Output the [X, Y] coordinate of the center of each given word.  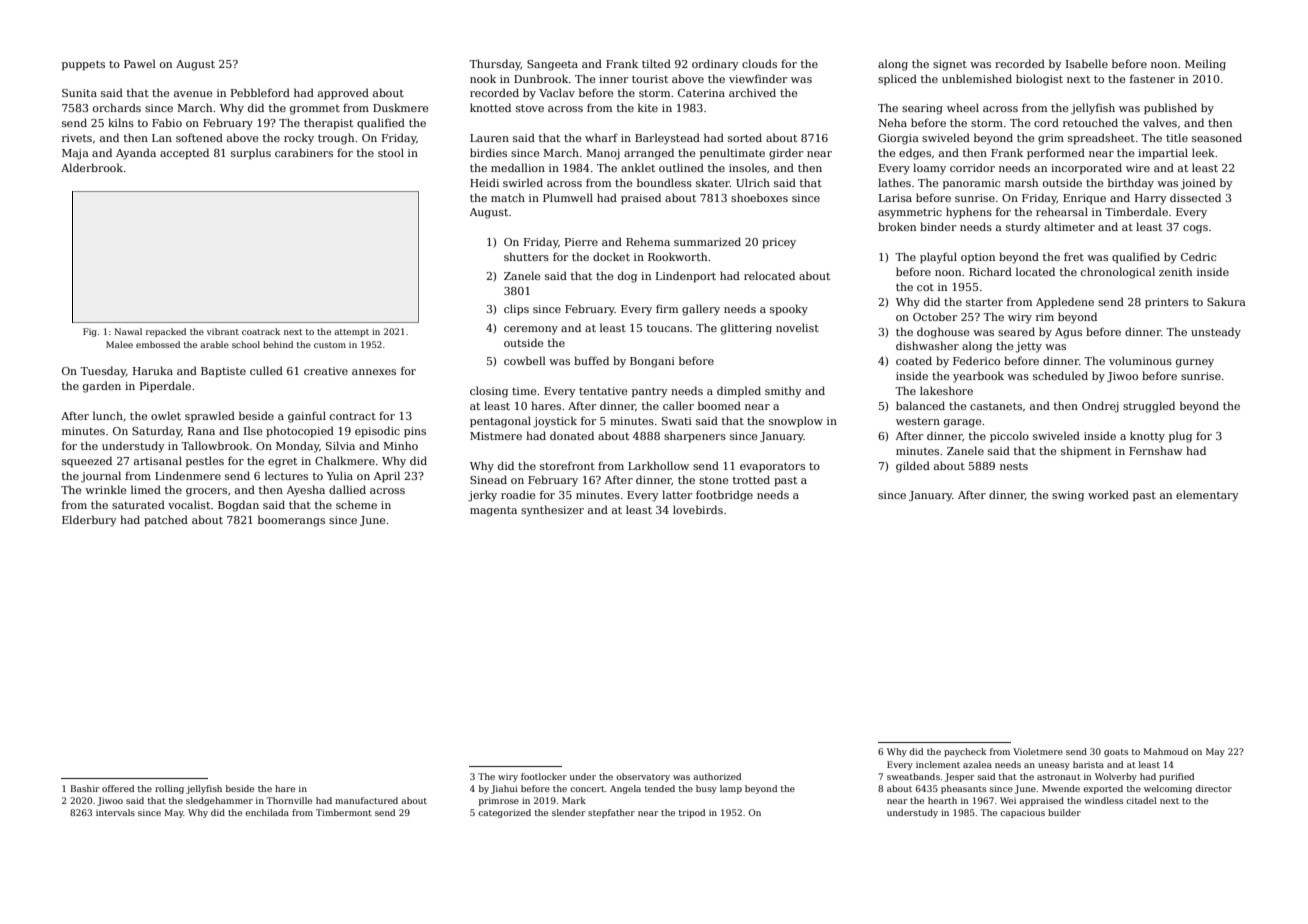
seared [1016, 331]
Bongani [652, 362]
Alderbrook [92, 167]
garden [102, 387]
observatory [643, 777]
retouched [1090, 122]
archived [752, 92]
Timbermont [344, 812]
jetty [1029, 347]
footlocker [544, 776]
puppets [83, 65]
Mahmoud [1165, 751]
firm [667, 308]
